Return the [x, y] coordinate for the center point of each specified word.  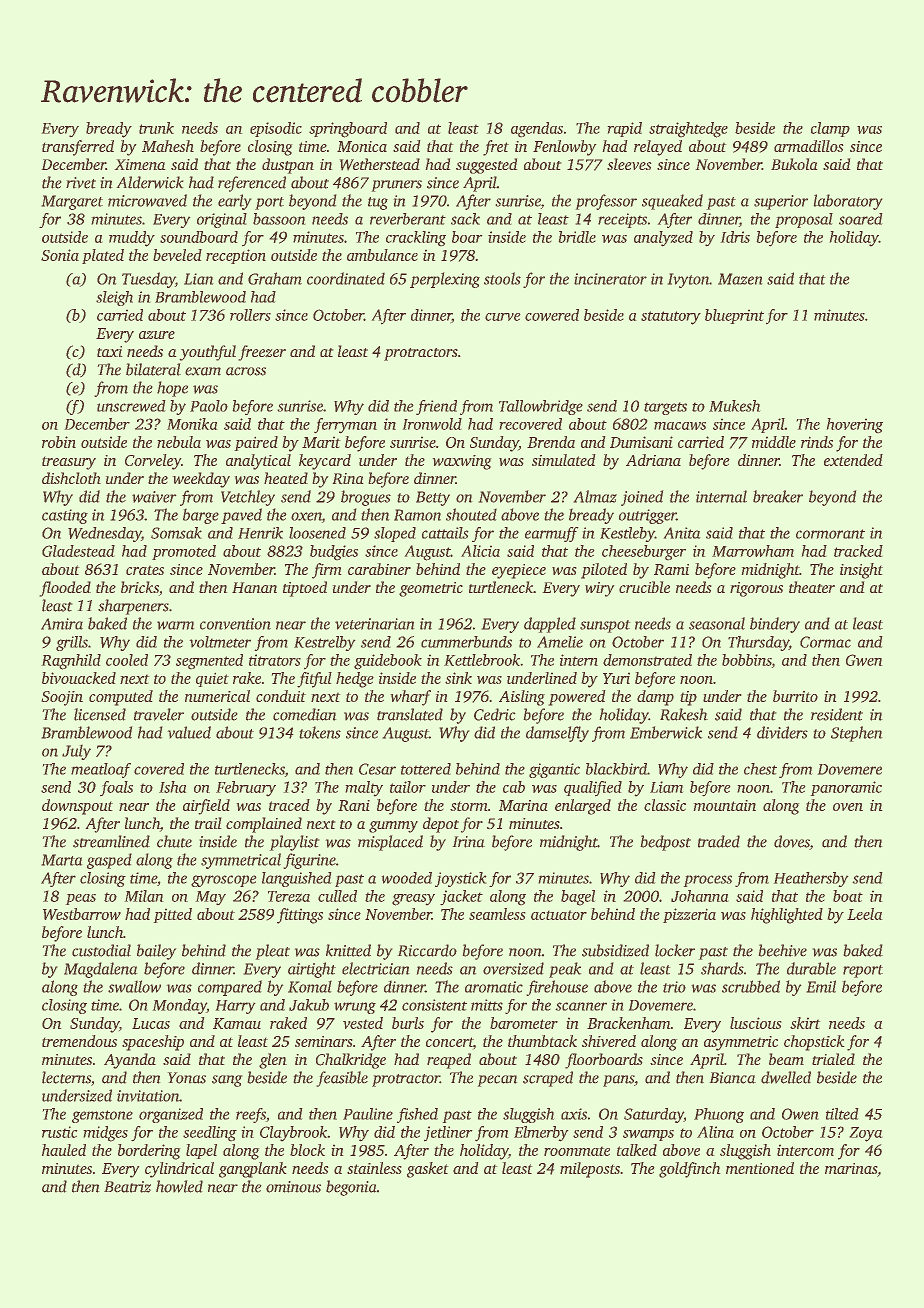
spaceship [153, 1043]
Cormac [825, 642]
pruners [396, 186]
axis [574, 1114]
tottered [426, 769]
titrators [275, 660]
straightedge [688, 130]
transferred [78, 148]
